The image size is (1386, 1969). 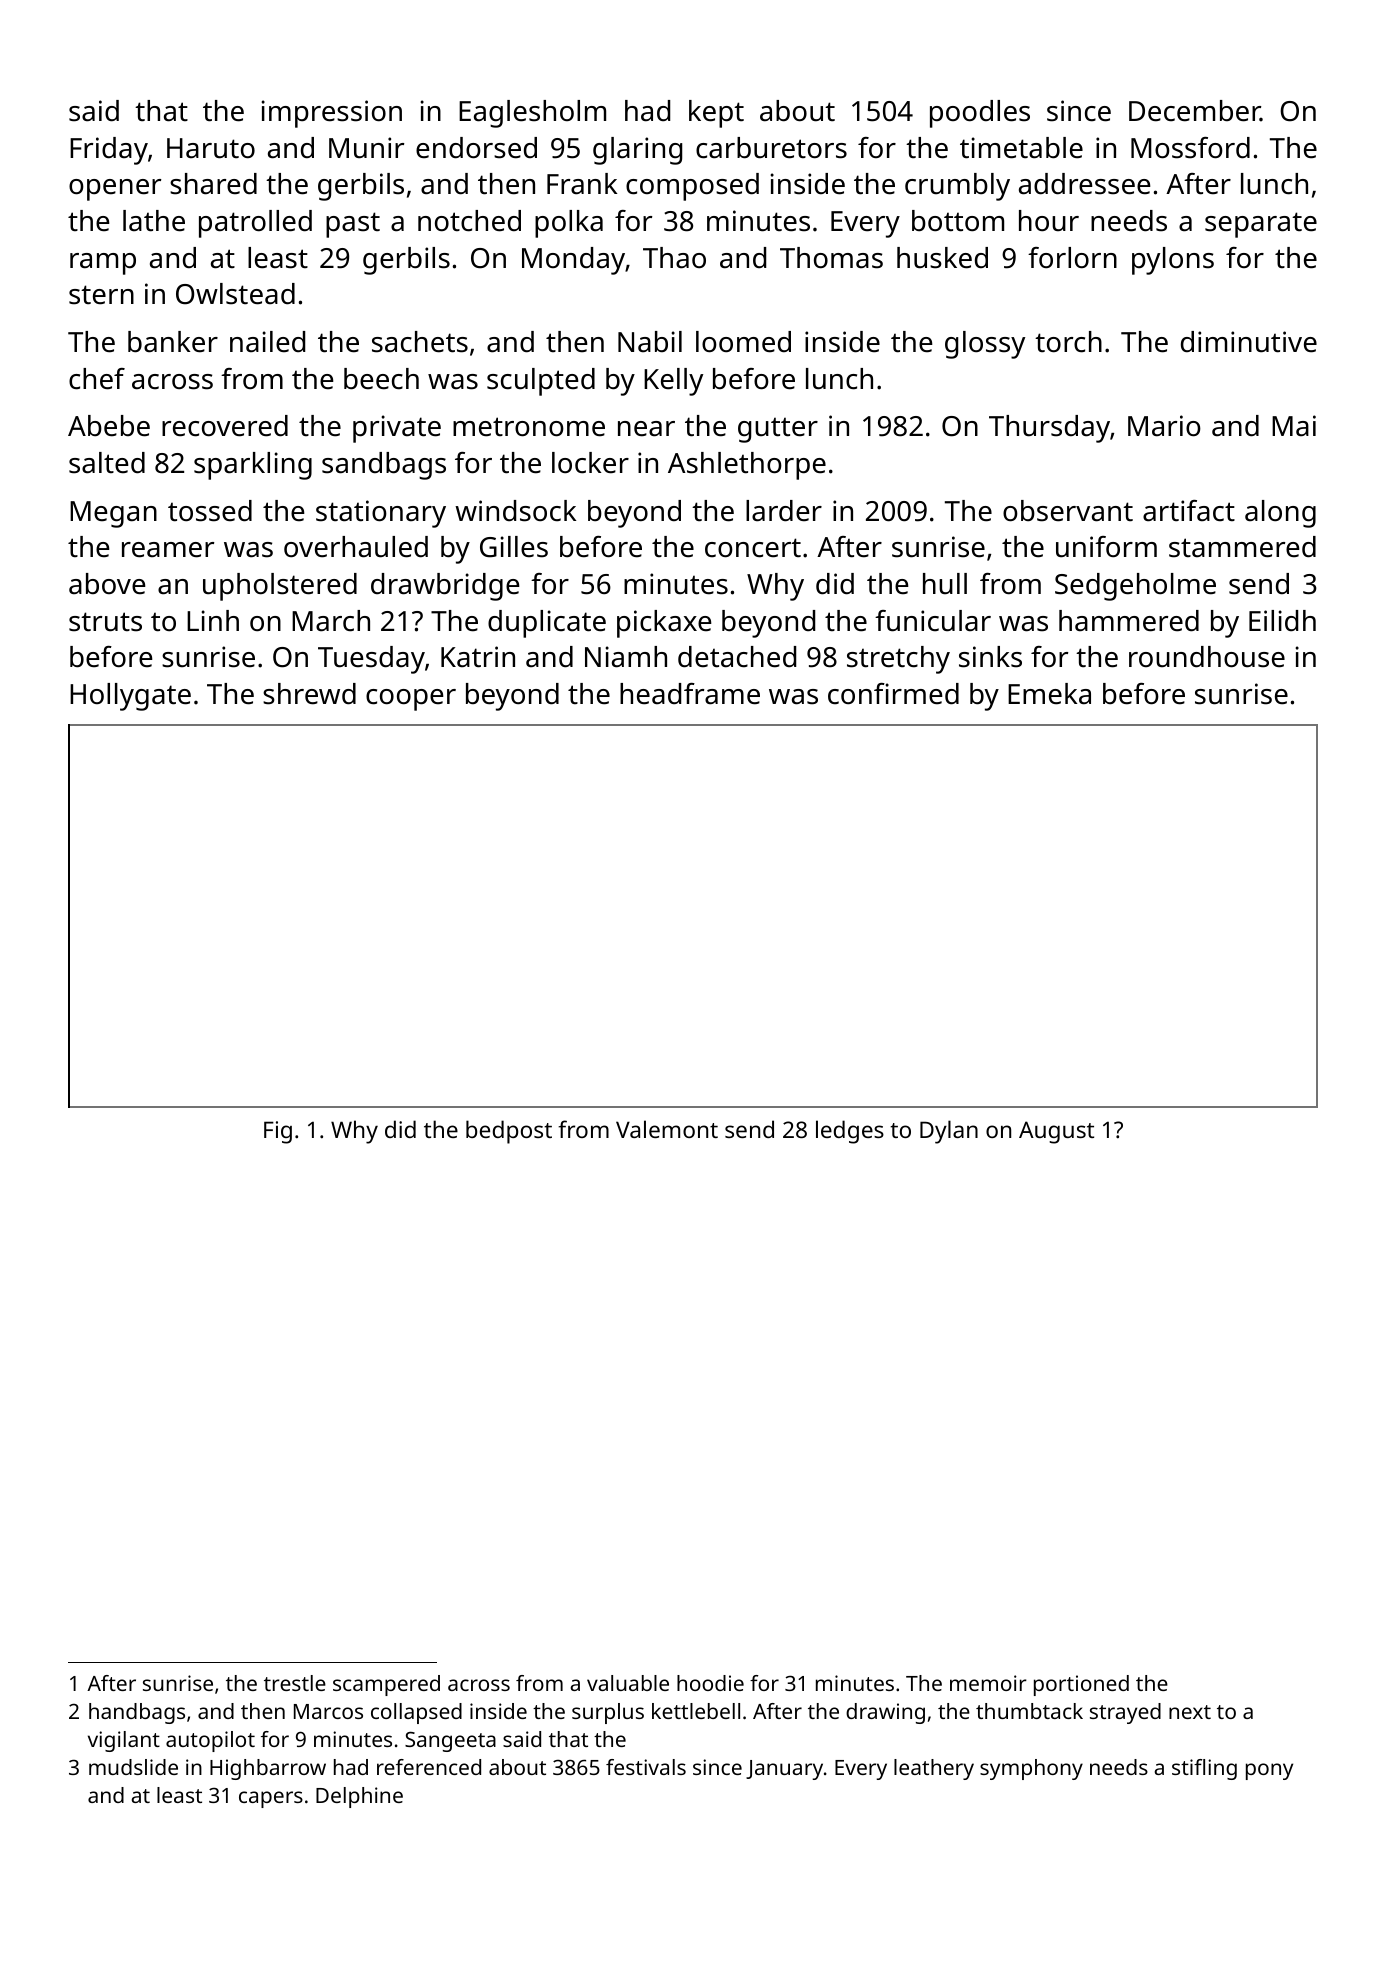 I want to click on Fig, so click(x=278, y=1132).
